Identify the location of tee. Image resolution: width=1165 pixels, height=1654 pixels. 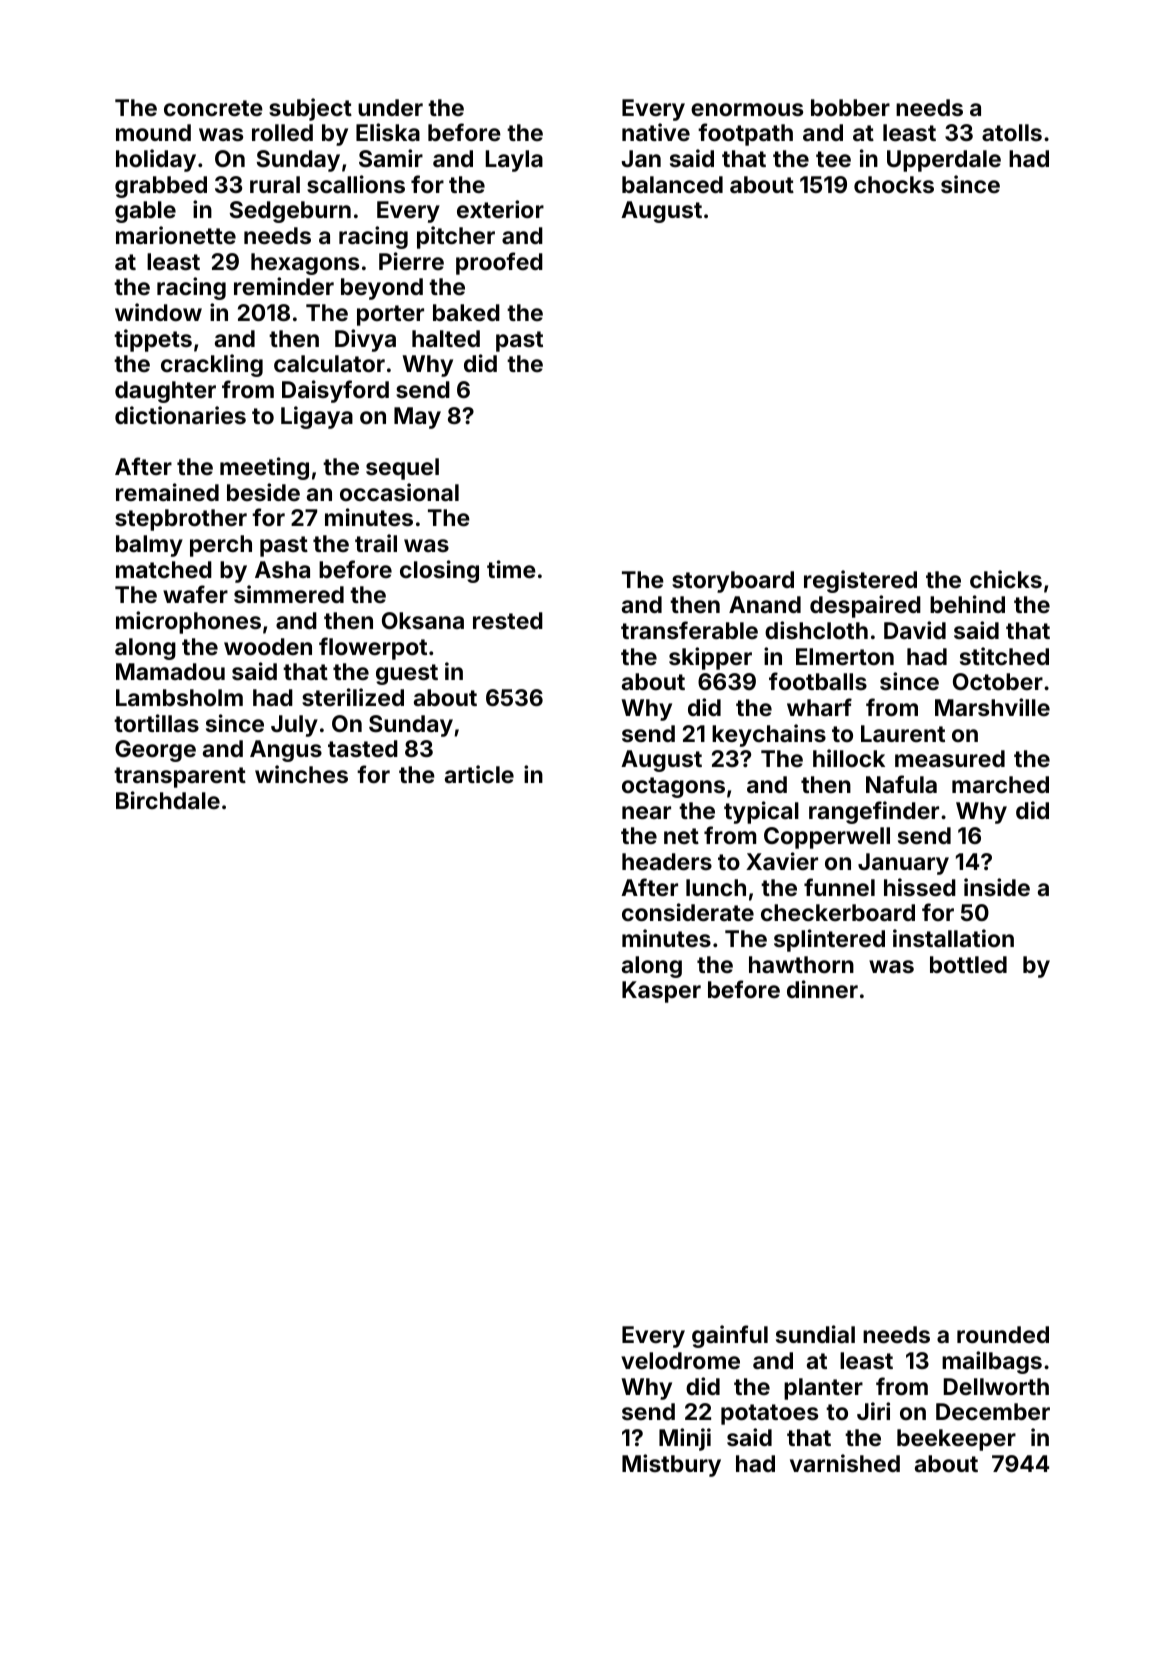
(833, 159).
